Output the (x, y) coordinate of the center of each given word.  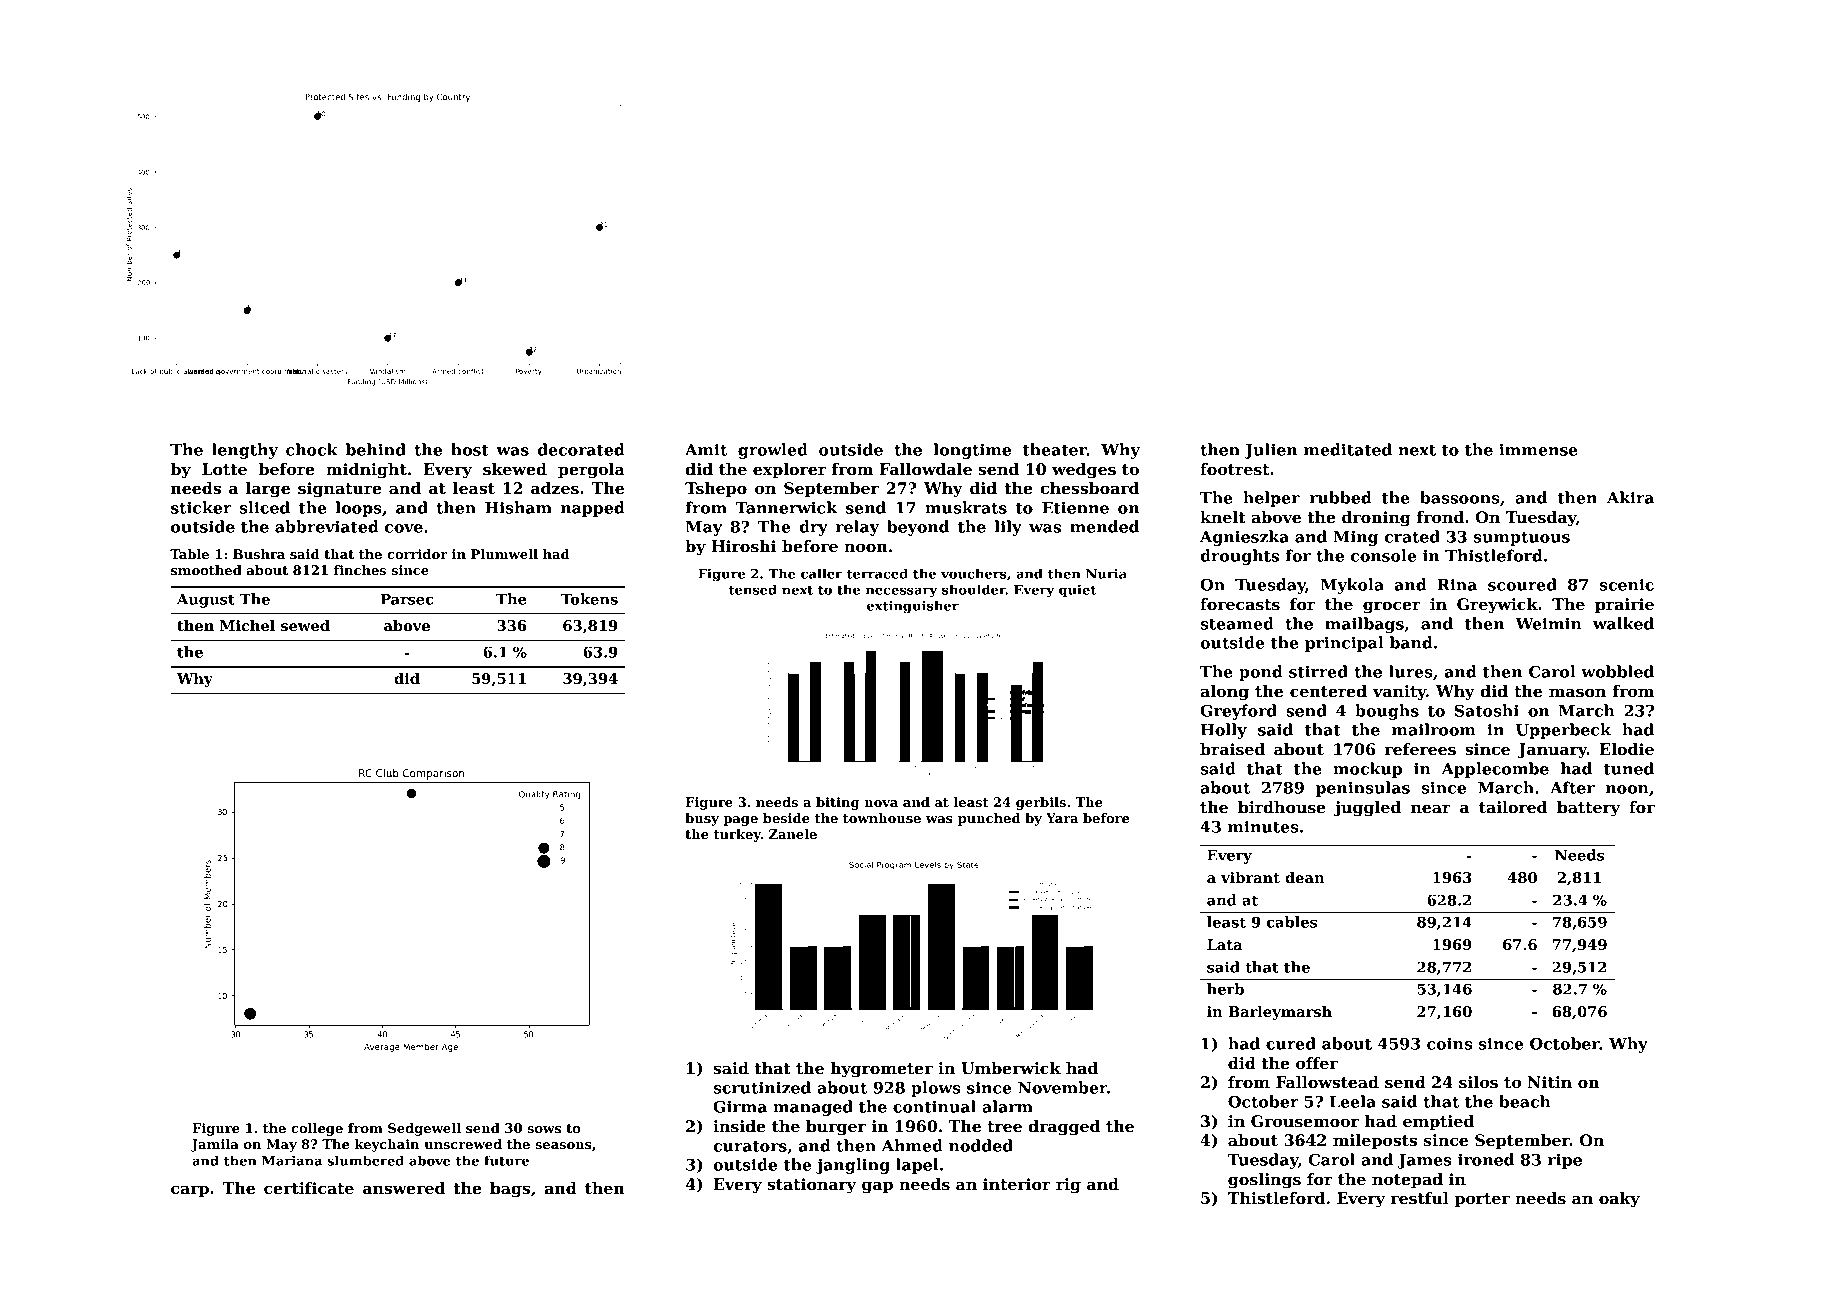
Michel (247, 625)
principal (1344, 644)
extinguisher (913, 607)
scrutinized (762, 1087)
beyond (918, 528)
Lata (1225, 944)
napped (592, 509)
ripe (1565, 1161)
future (506, 1160)
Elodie (1627, 749)
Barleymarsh (1280, 1013)
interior (1017, 1184)
